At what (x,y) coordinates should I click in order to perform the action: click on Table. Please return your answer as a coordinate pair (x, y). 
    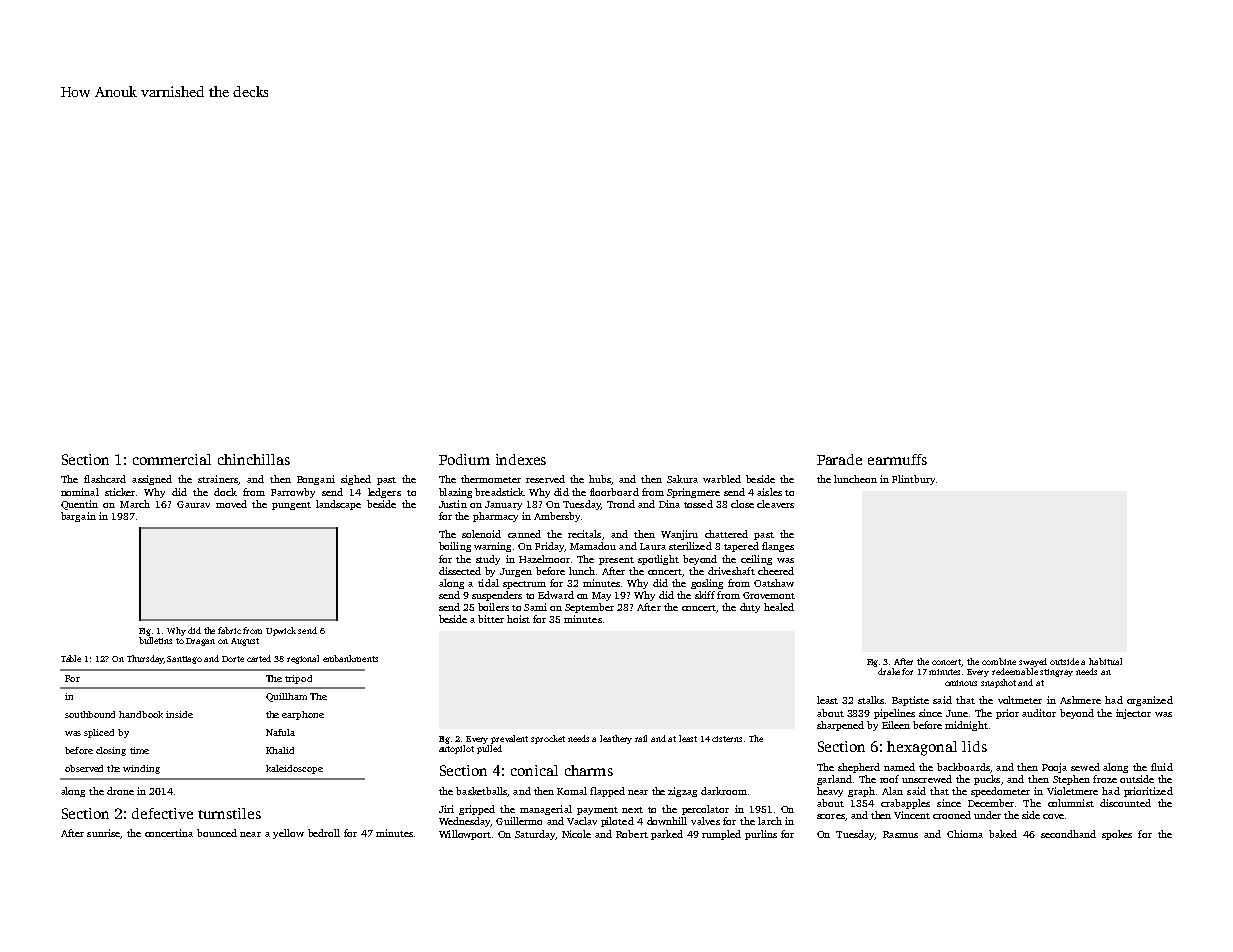
    Looking at the image, I should click on (71, 658).
